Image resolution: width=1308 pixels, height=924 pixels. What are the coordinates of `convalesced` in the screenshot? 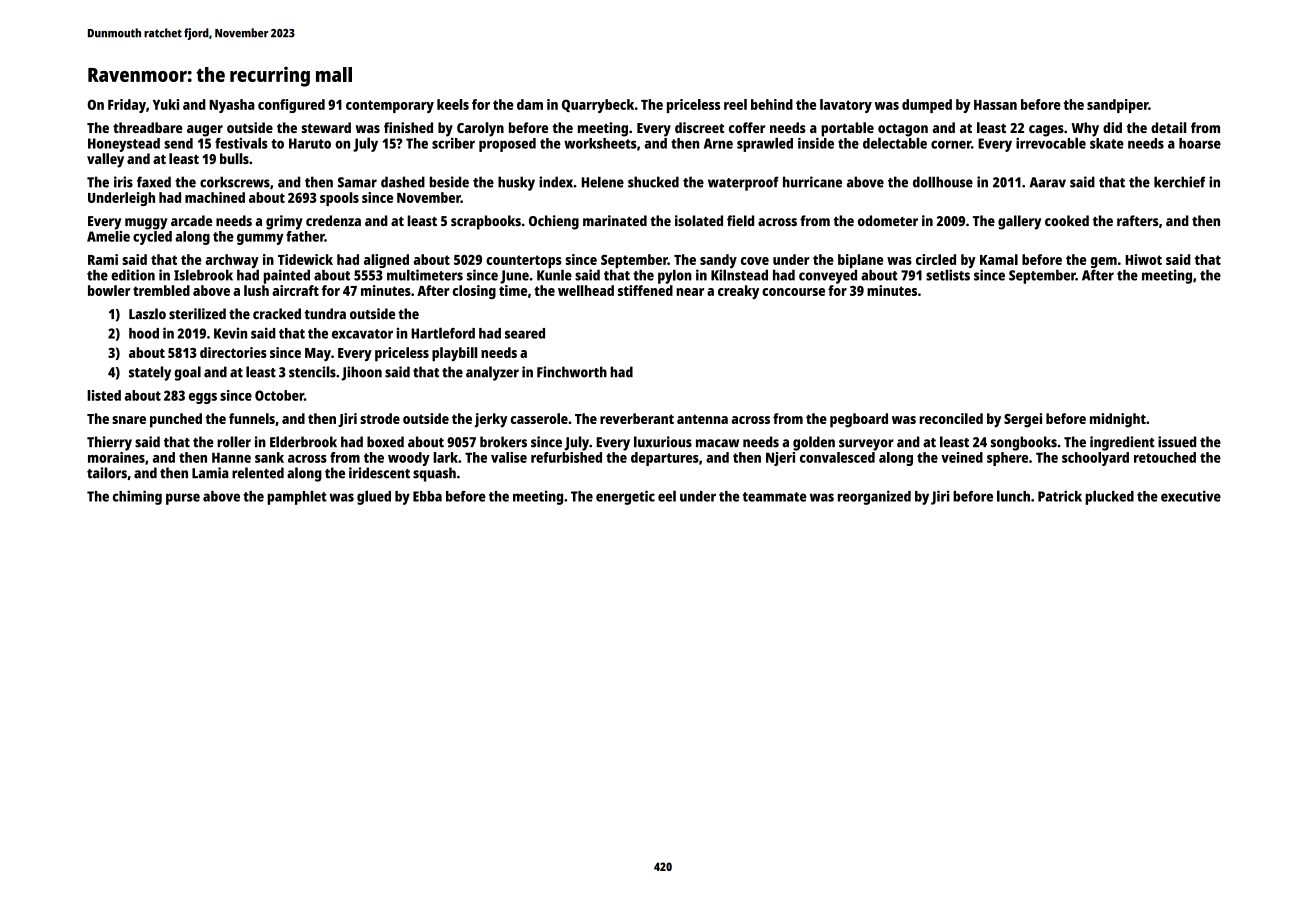 It's located at (837, 457).
